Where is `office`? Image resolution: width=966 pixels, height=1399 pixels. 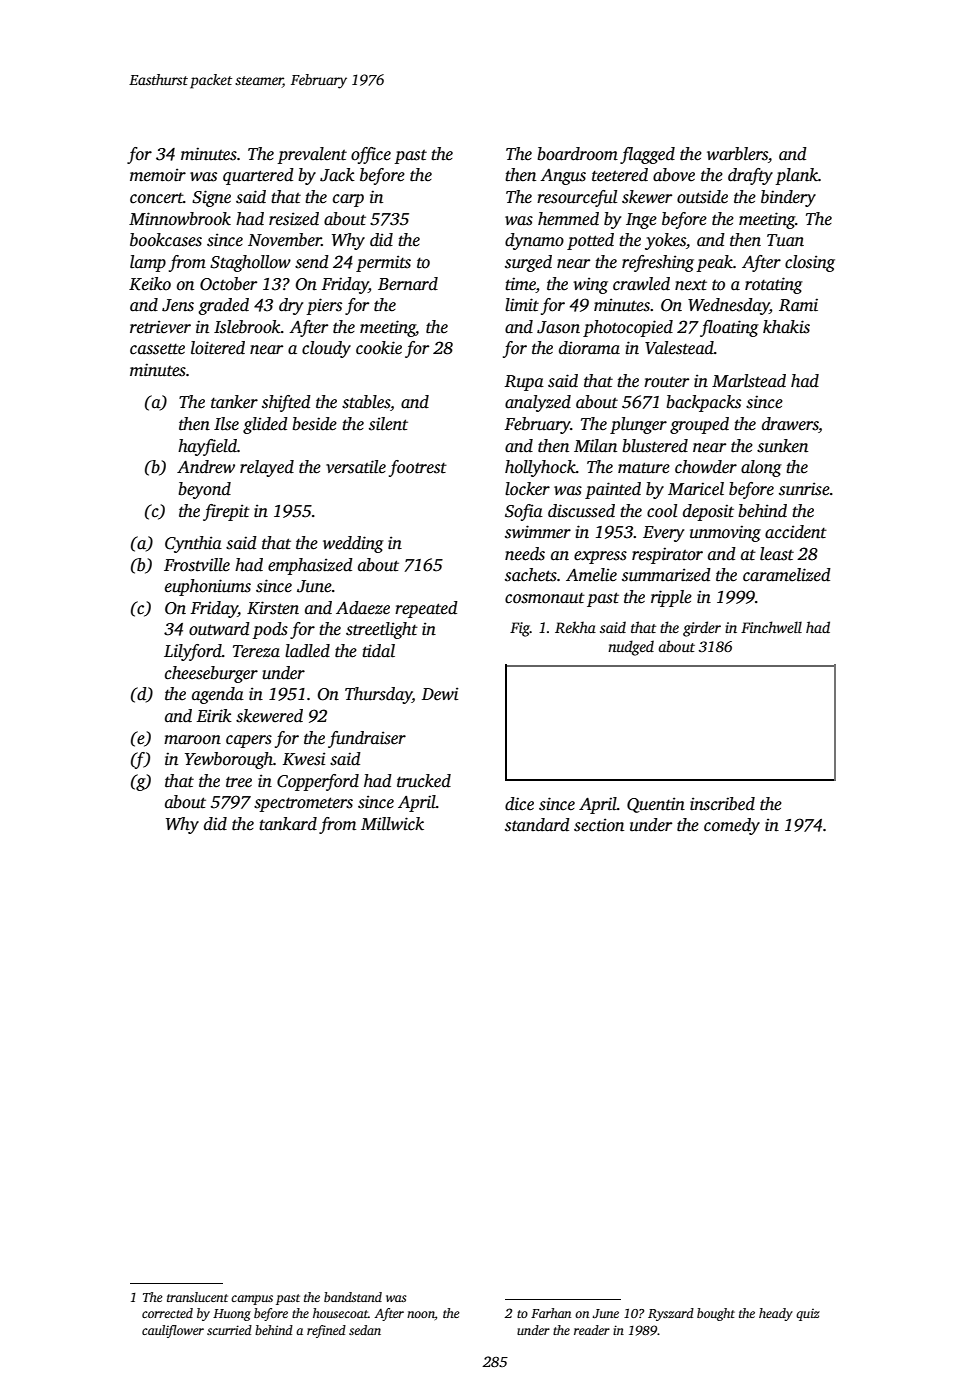
office is located at coordinates (371, 155).
